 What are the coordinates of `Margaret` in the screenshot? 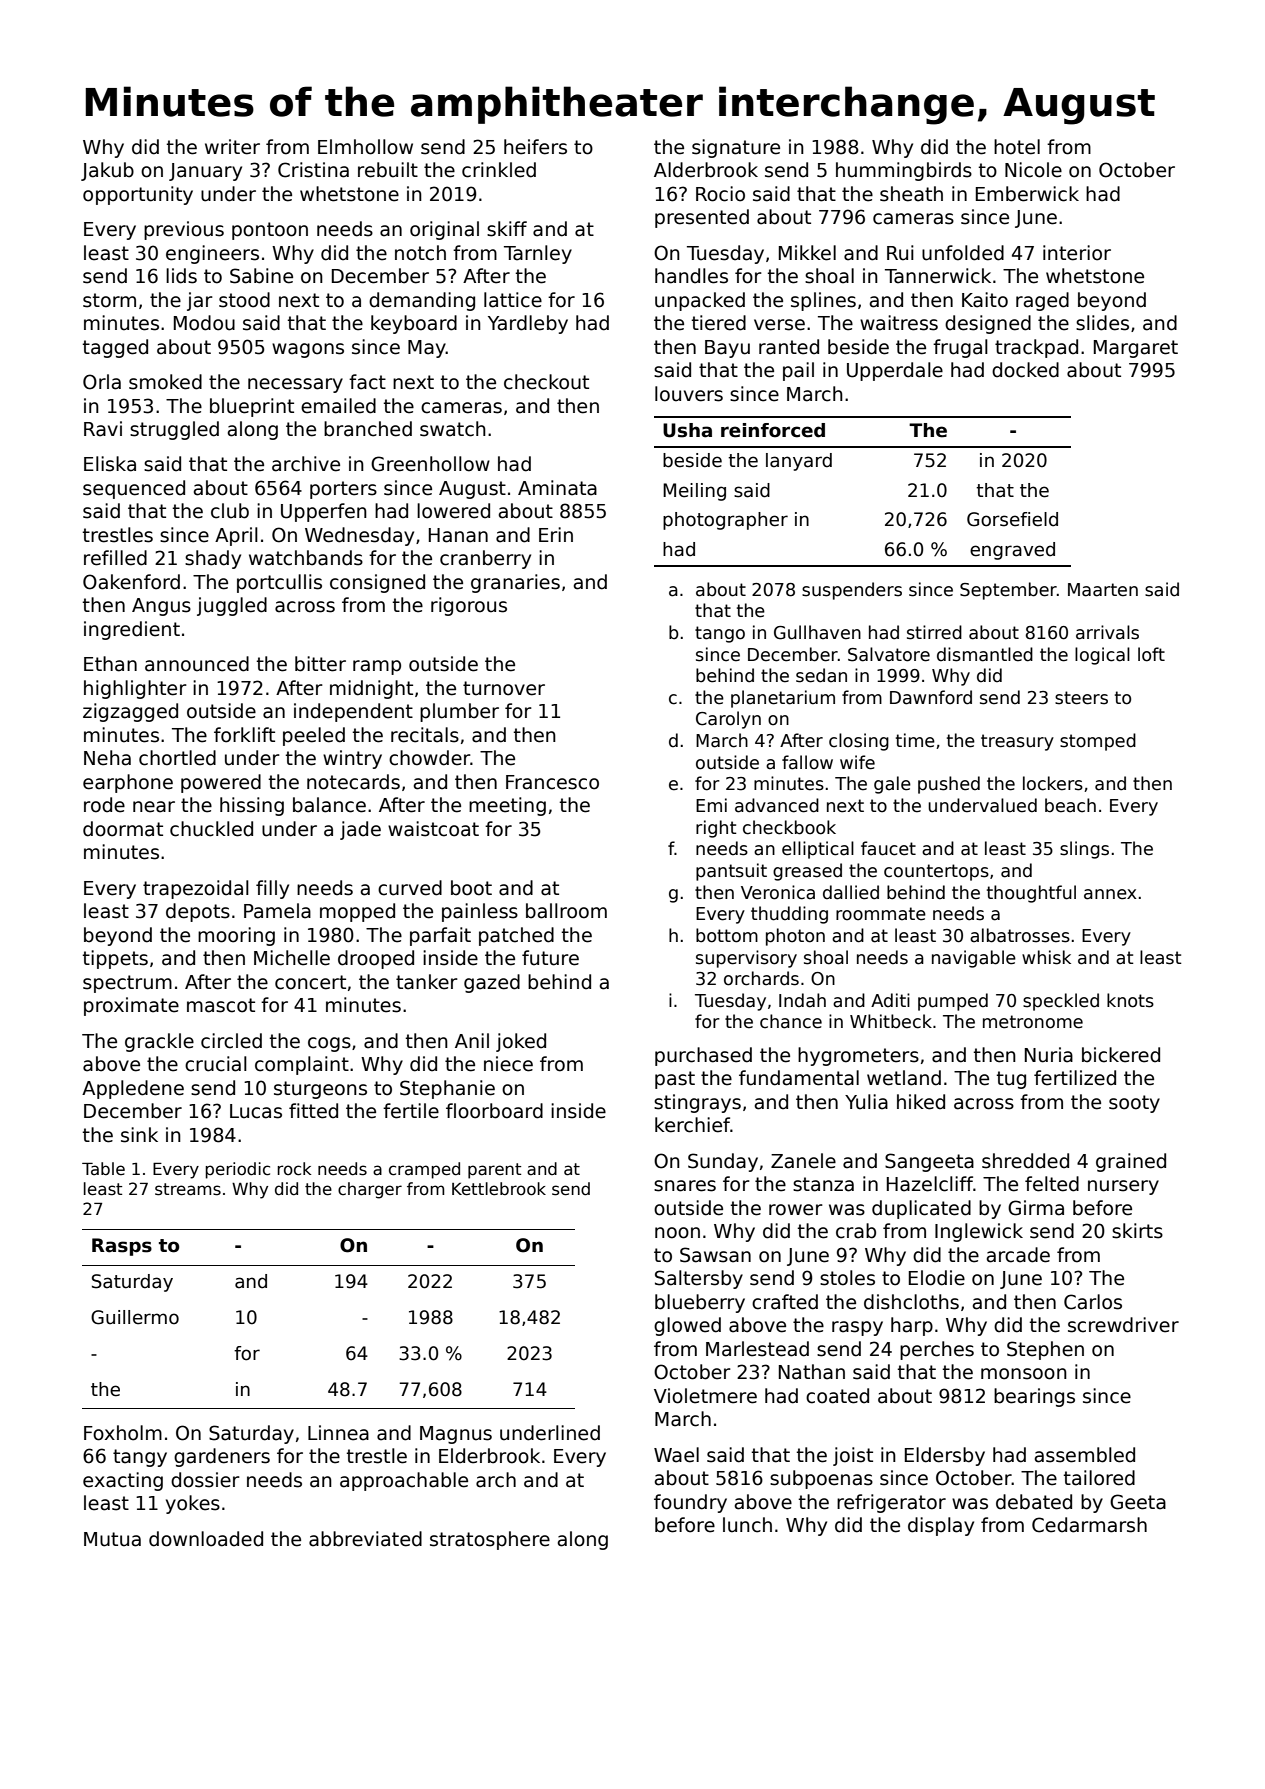 It's located at (1136, 349).
